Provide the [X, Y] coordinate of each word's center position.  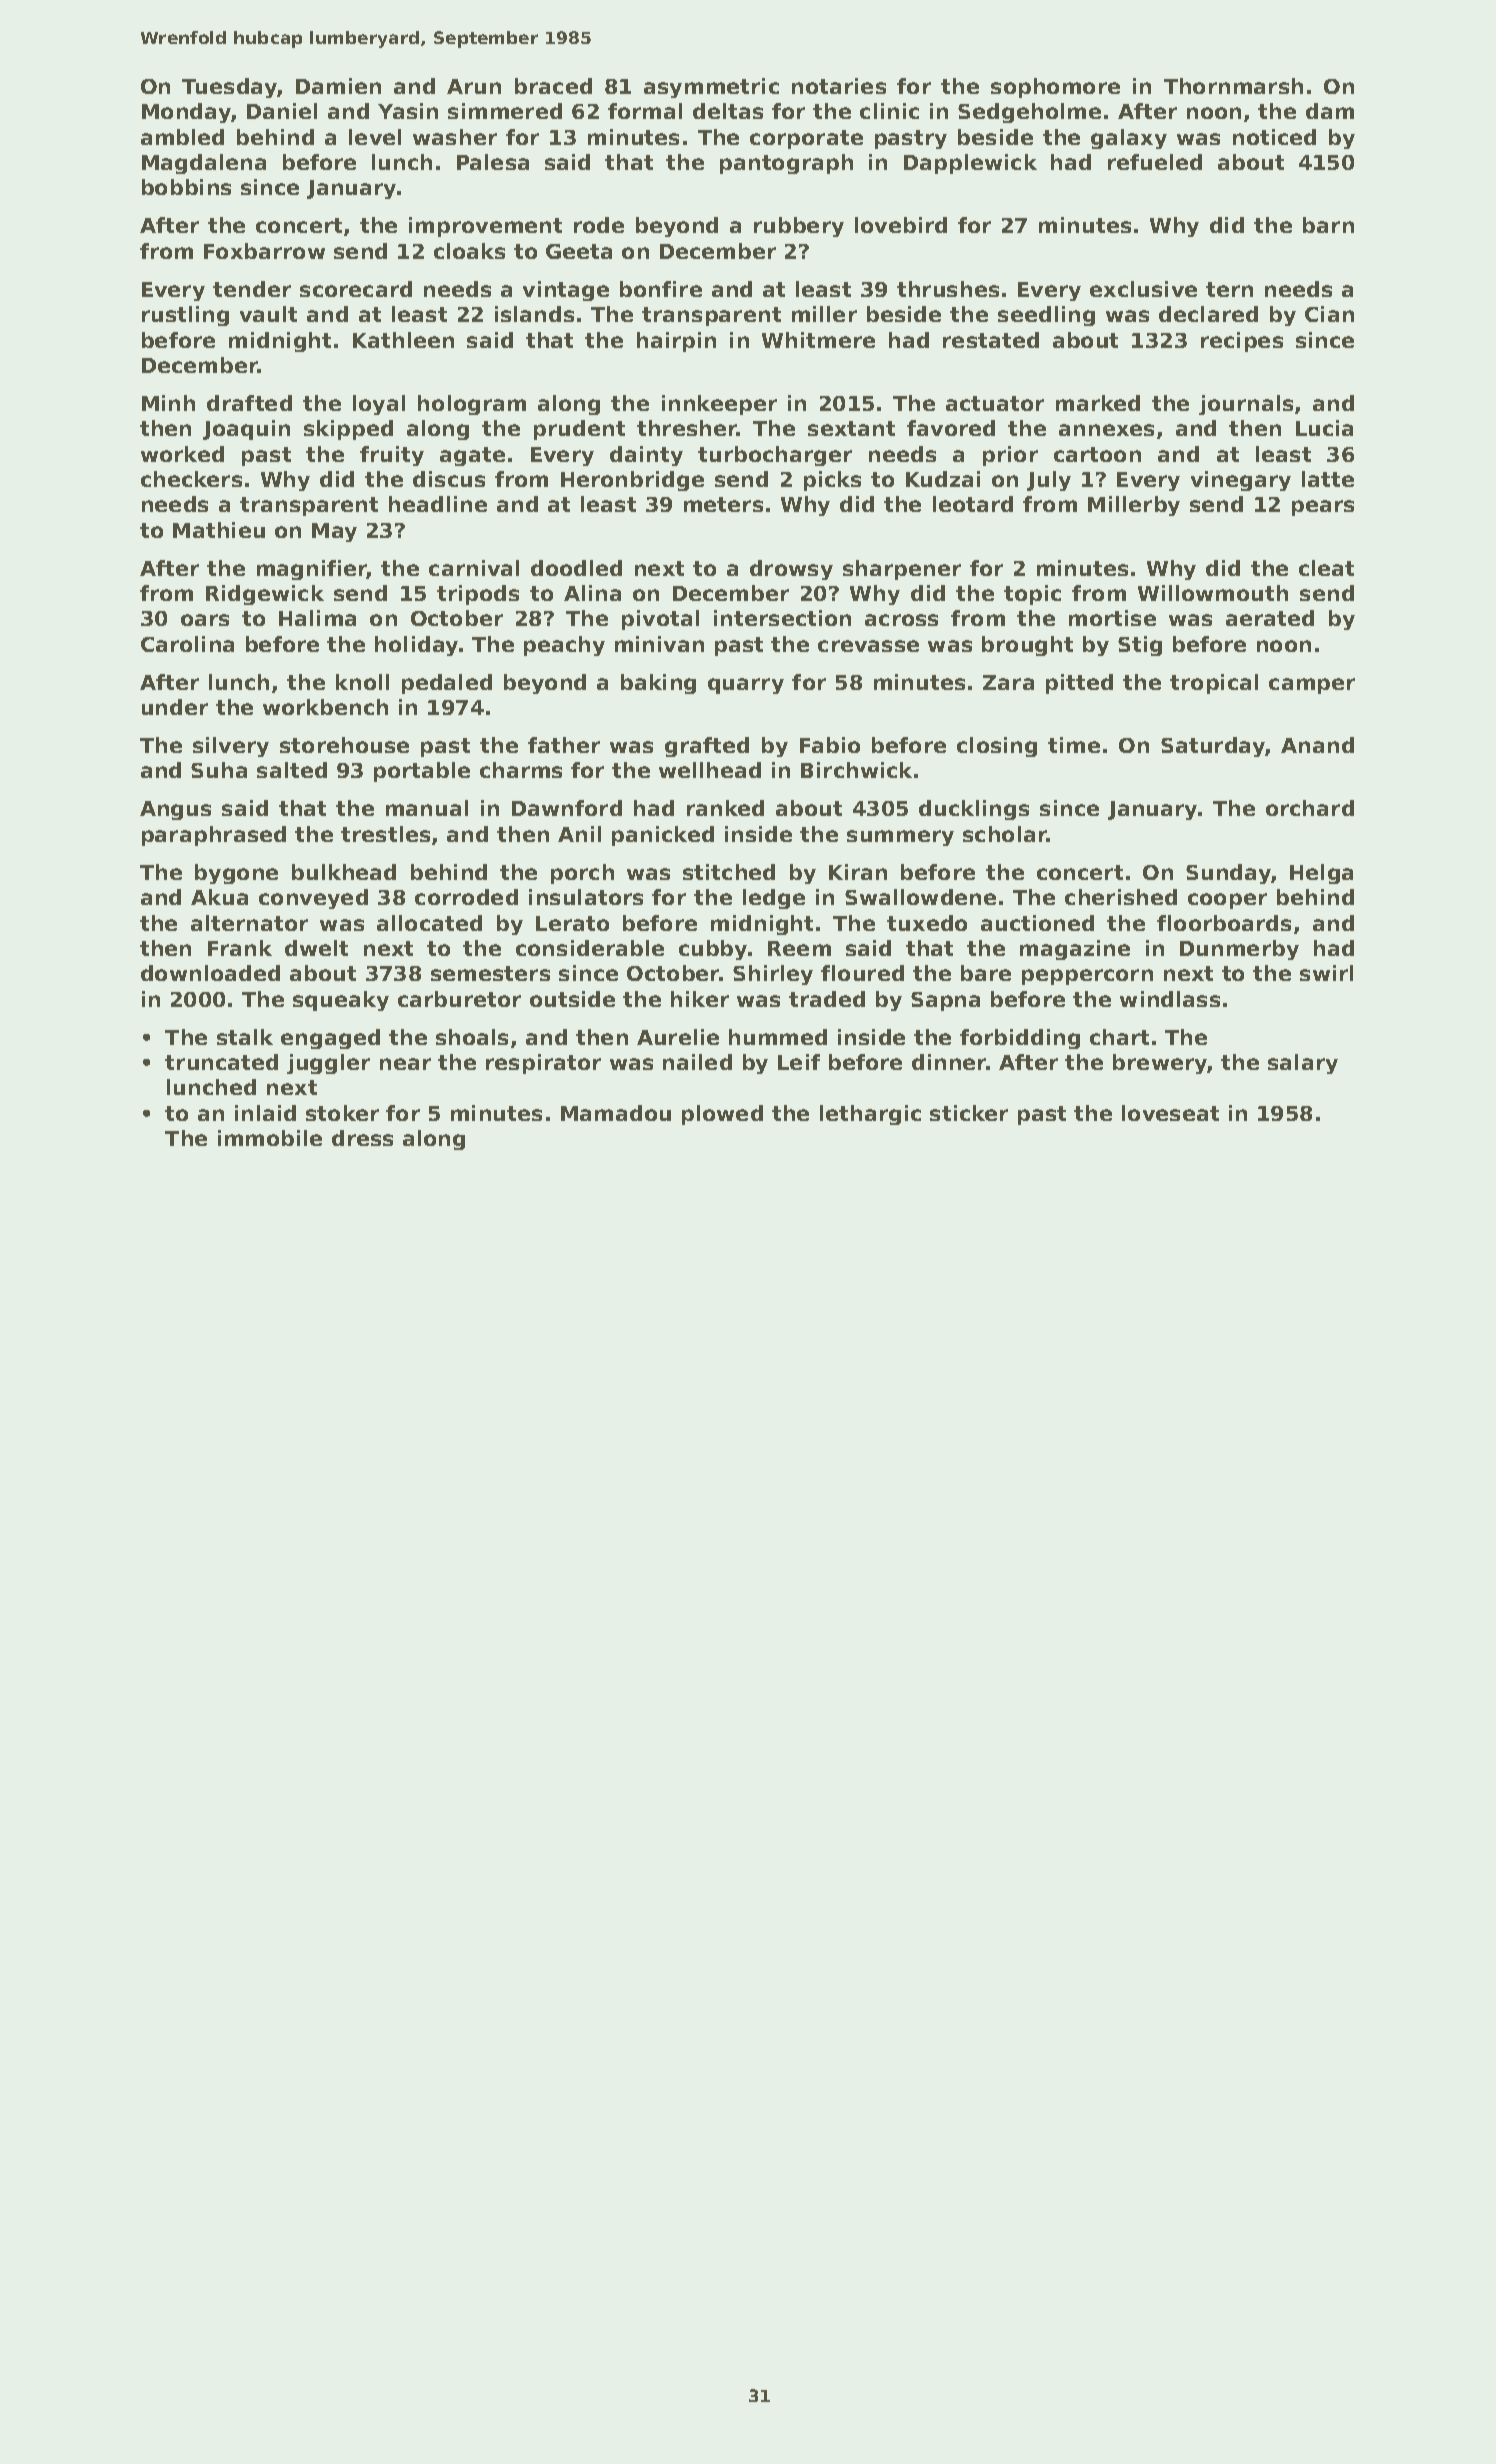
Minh [168, 403]
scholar [1005, 834]
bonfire [661, 289]
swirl [1326, 973]
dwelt [316, 948]
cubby [713, 950]
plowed [722, 1115]
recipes [1242, 342]
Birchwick [856, 770]
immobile [270, 1138]
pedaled [447, 684]
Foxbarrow [264, 251]
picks [832, 481]
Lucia [1324, 428]
